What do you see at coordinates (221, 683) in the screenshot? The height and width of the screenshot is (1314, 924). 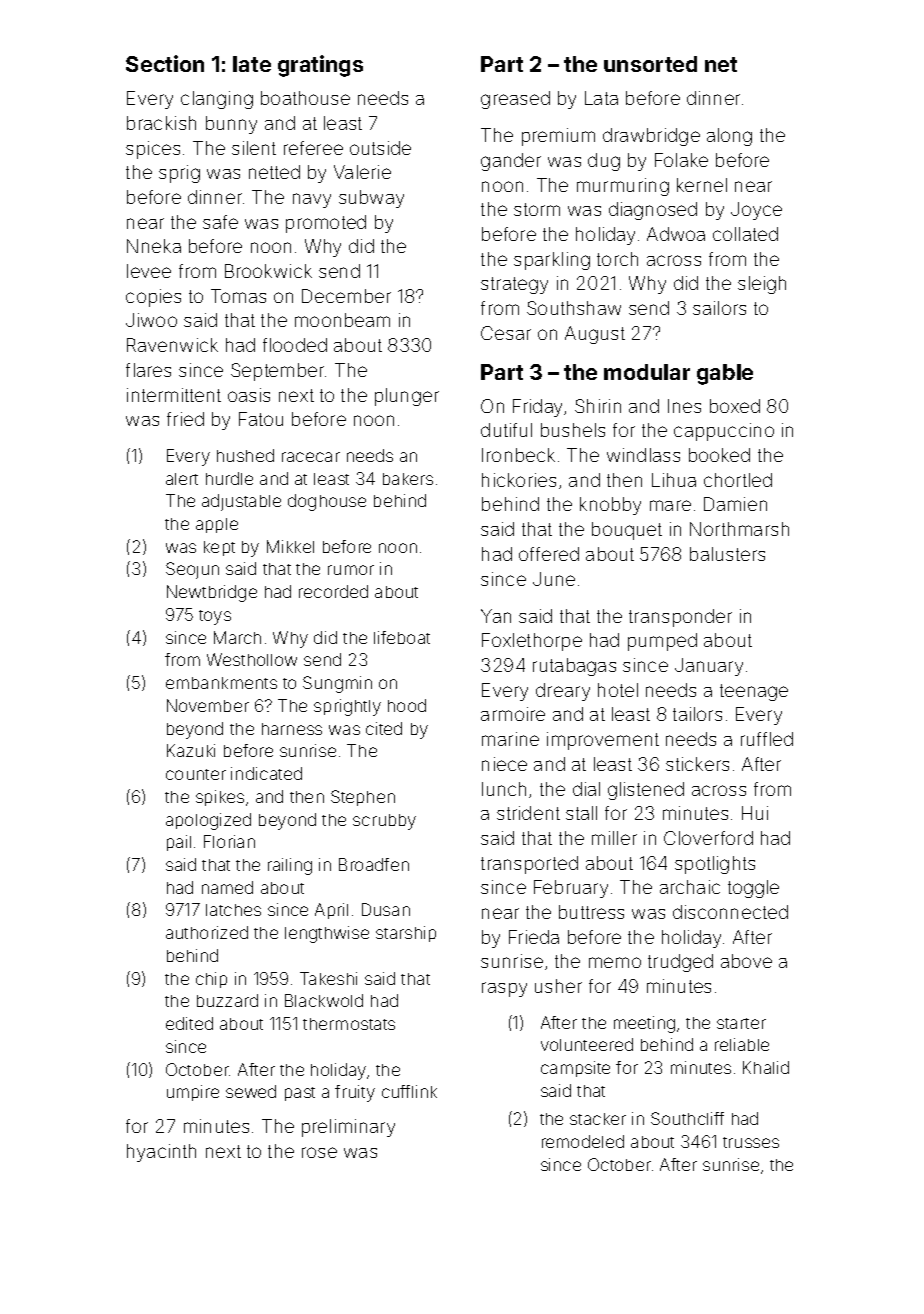 I see `embankments` at bounding box center [221, 683].
